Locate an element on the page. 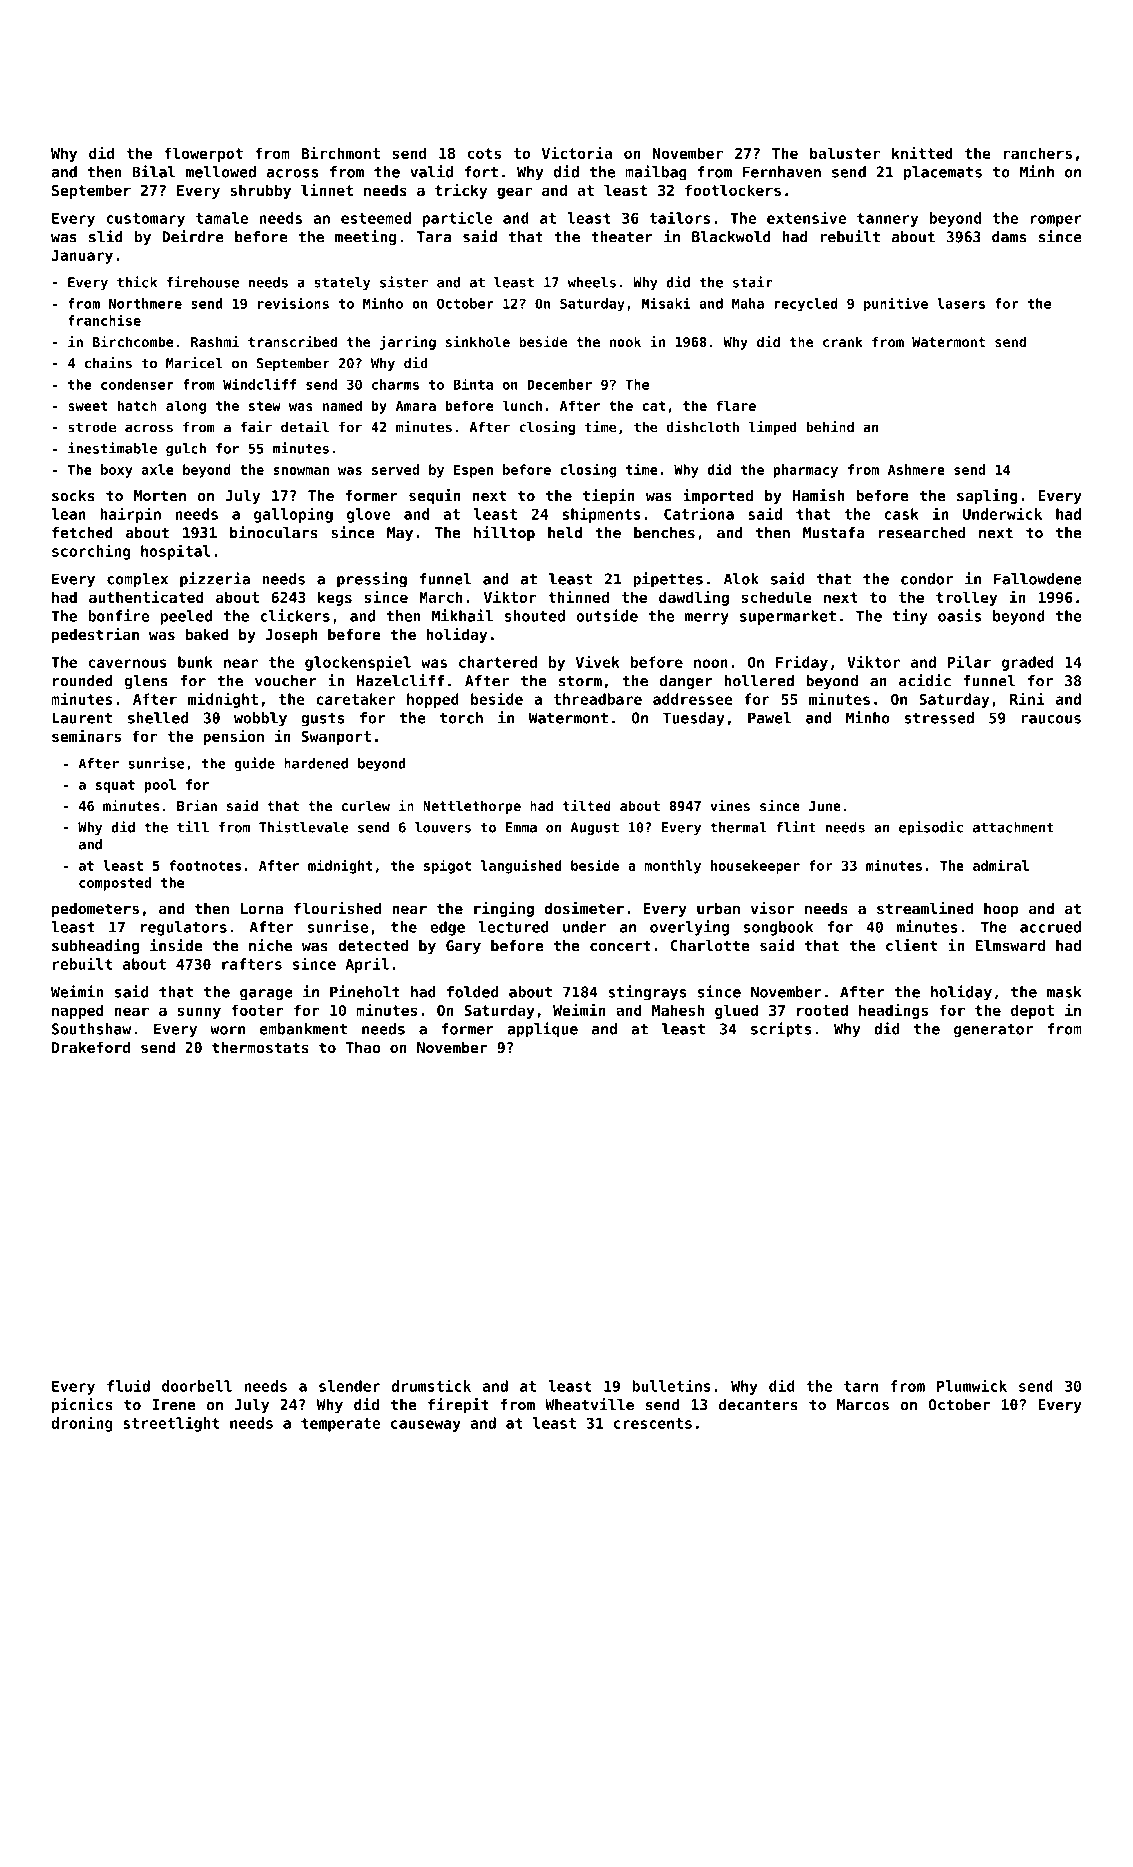 The height and width of the image is (1867, 1133). drumstick is located at coordinates (431, 1385).
